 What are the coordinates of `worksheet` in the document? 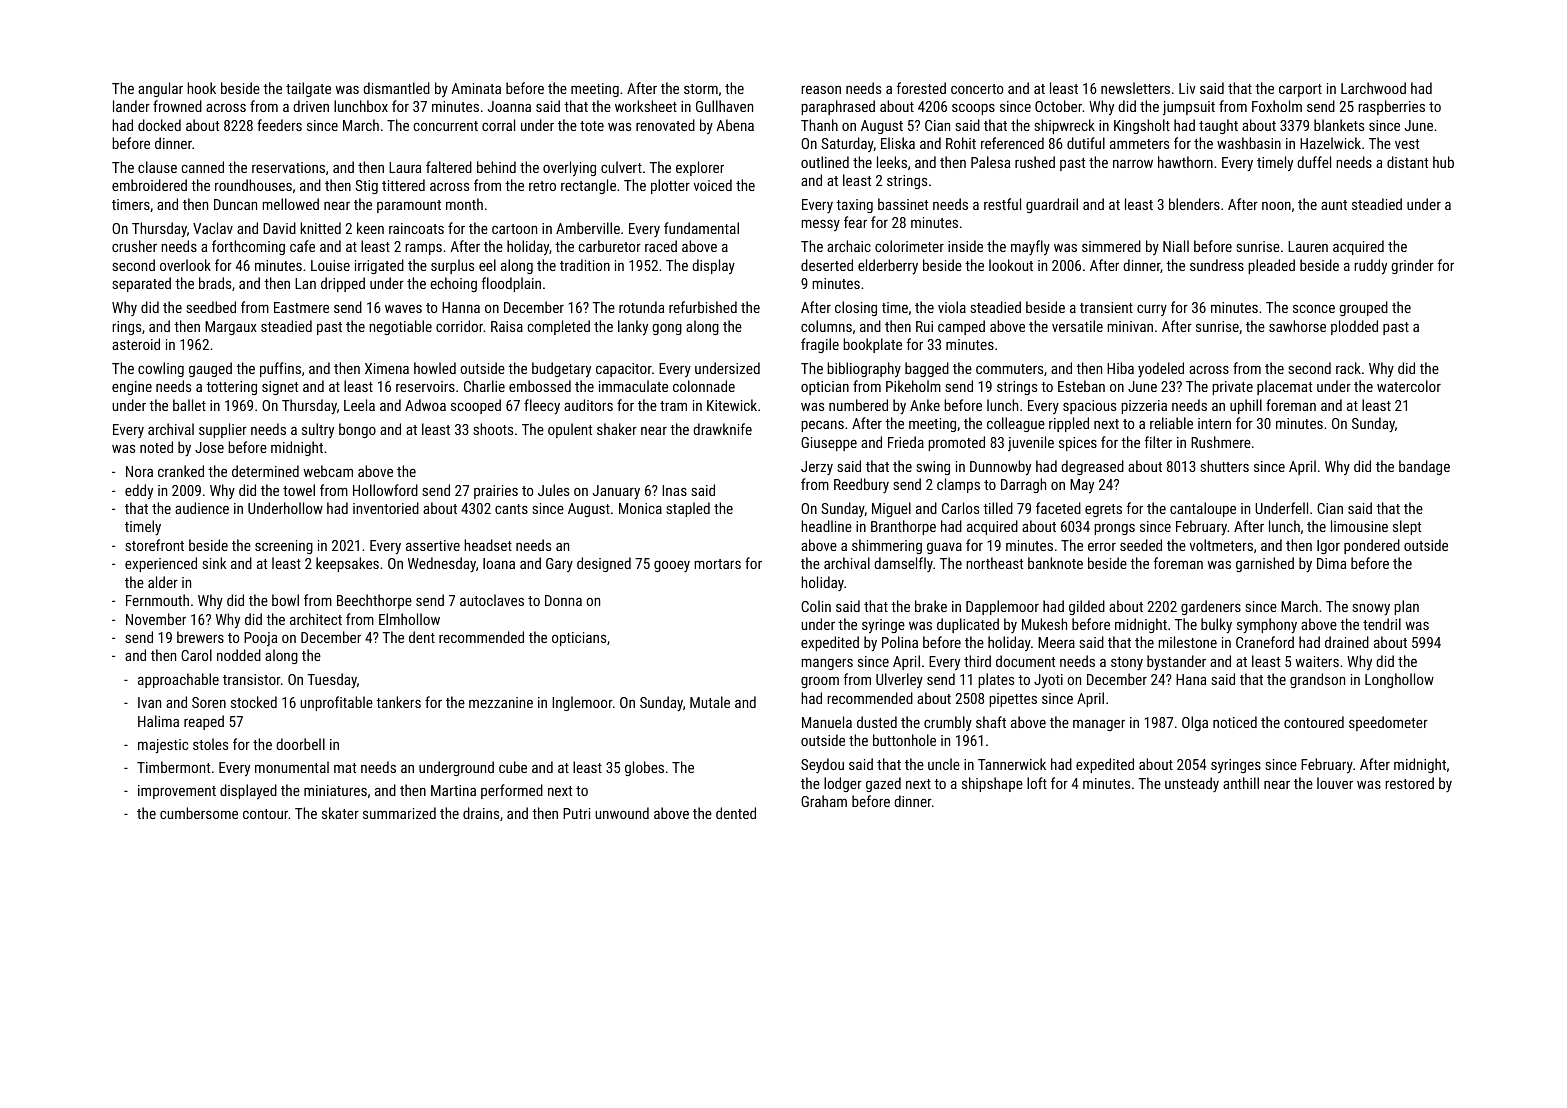 It's located at (646, 106).
